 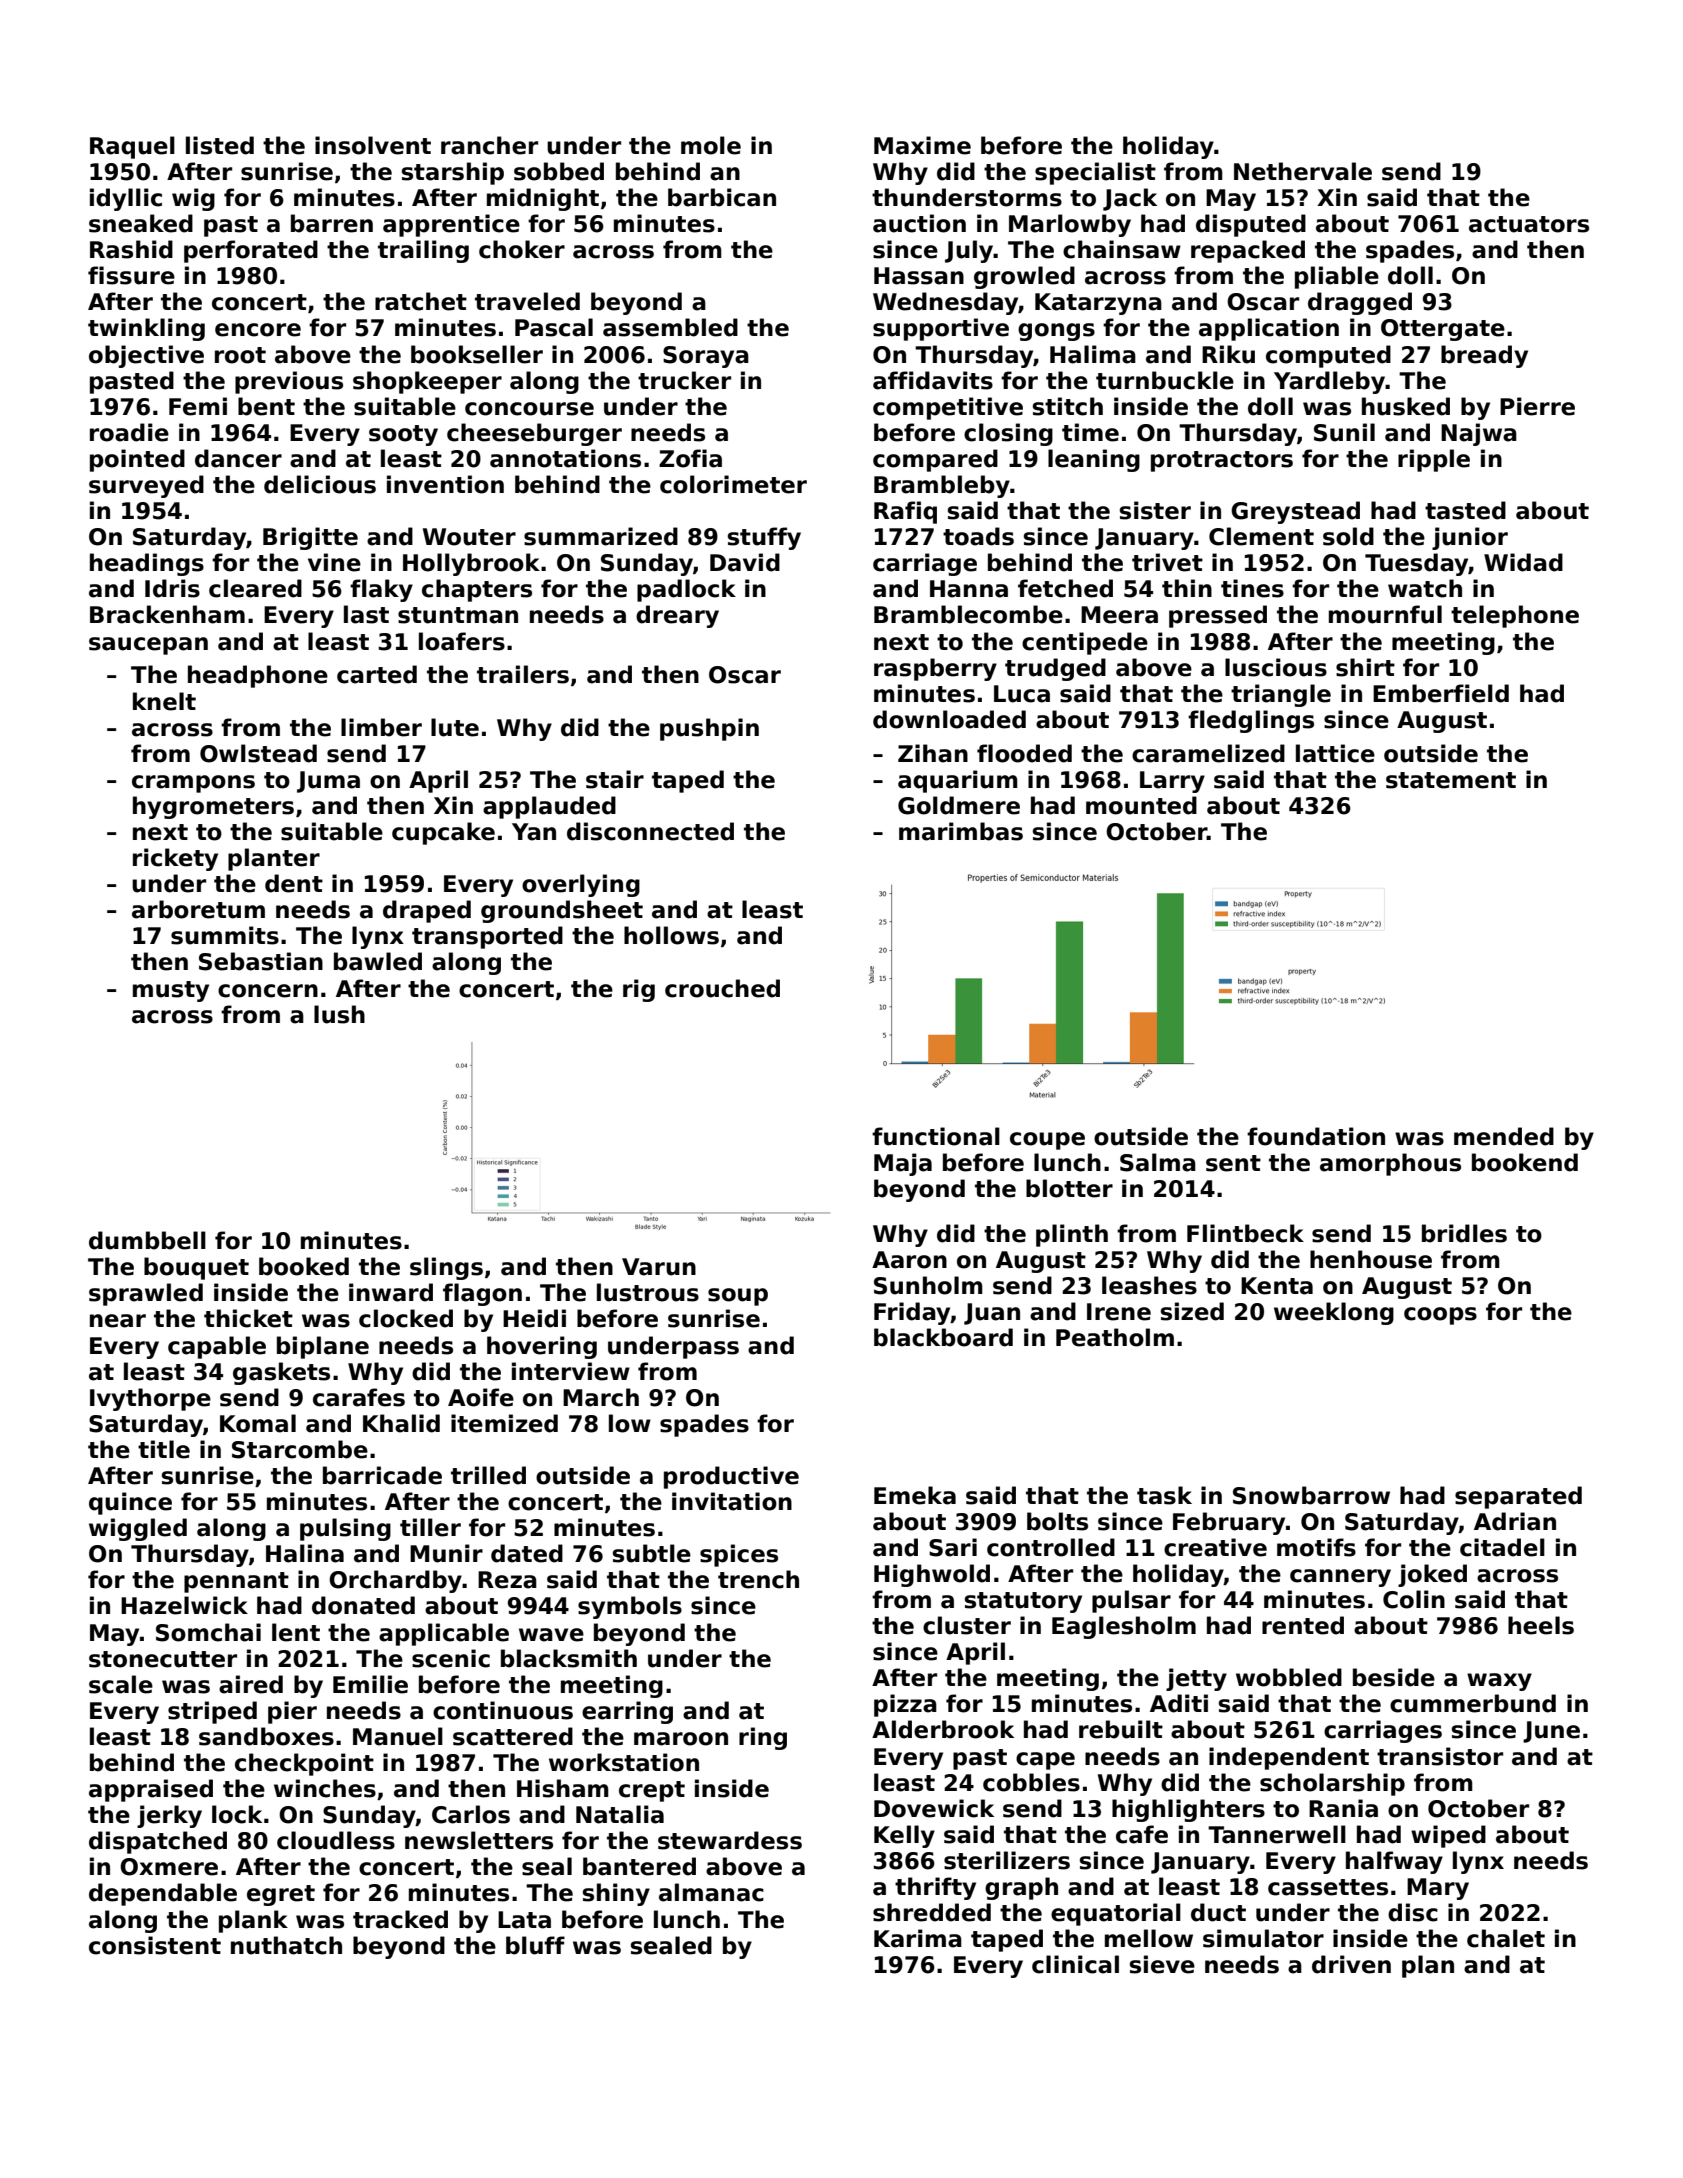 What do you see at coordinates (919, 276) in the document?
I see `Hassan` at bounding box center [919, 276].
